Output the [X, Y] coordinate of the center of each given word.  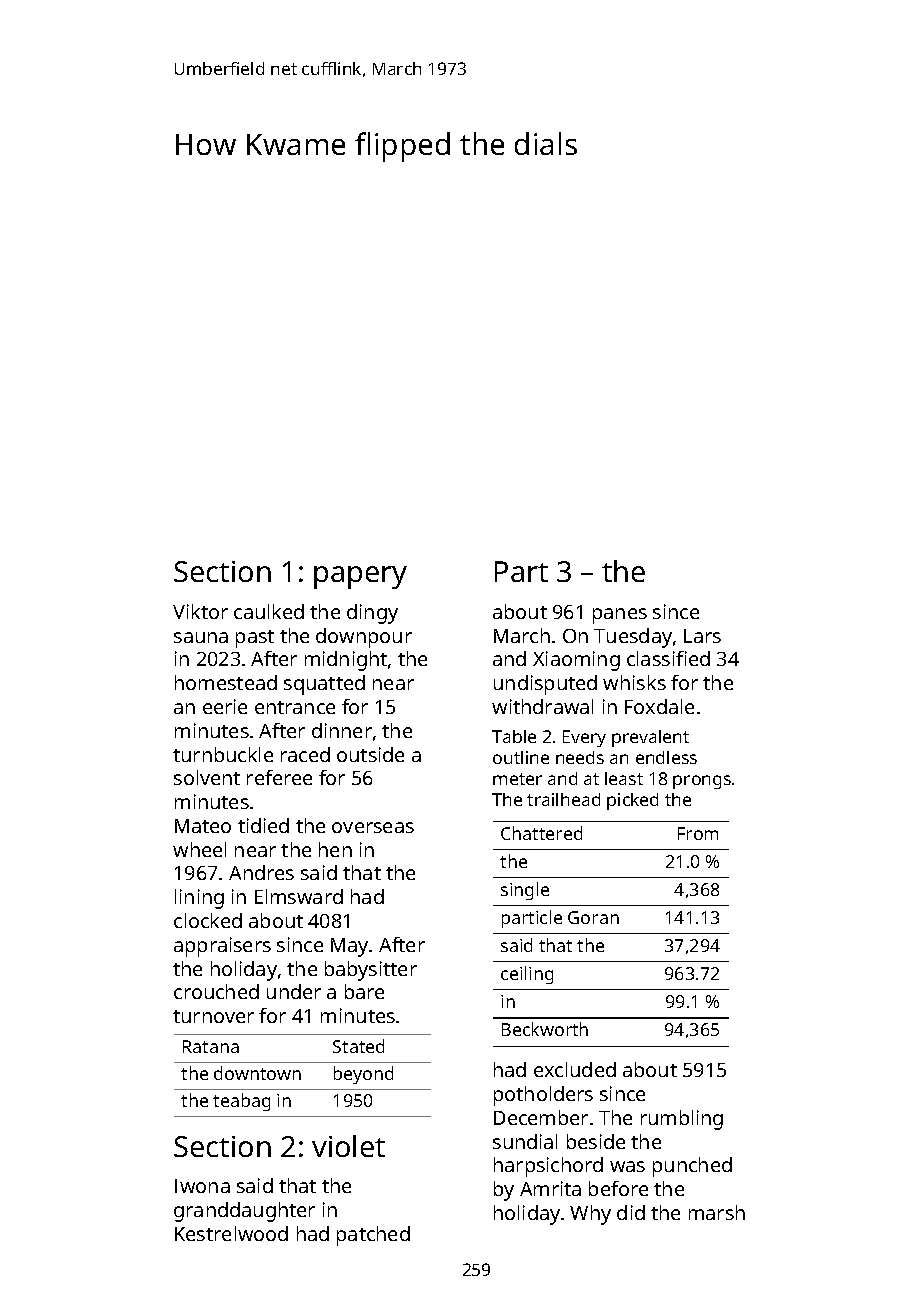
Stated [358, 1046]
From [698, 833]
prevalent [650, 738]
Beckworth [545, 1029]
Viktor [200, 611]
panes [620, 616]
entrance [295, 707]
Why [590, 1215]
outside [370, 754]
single [525, 891]
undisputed [545, 685]
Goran [593, 917]
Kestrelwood [231, 1233]
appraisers [222, 947]
